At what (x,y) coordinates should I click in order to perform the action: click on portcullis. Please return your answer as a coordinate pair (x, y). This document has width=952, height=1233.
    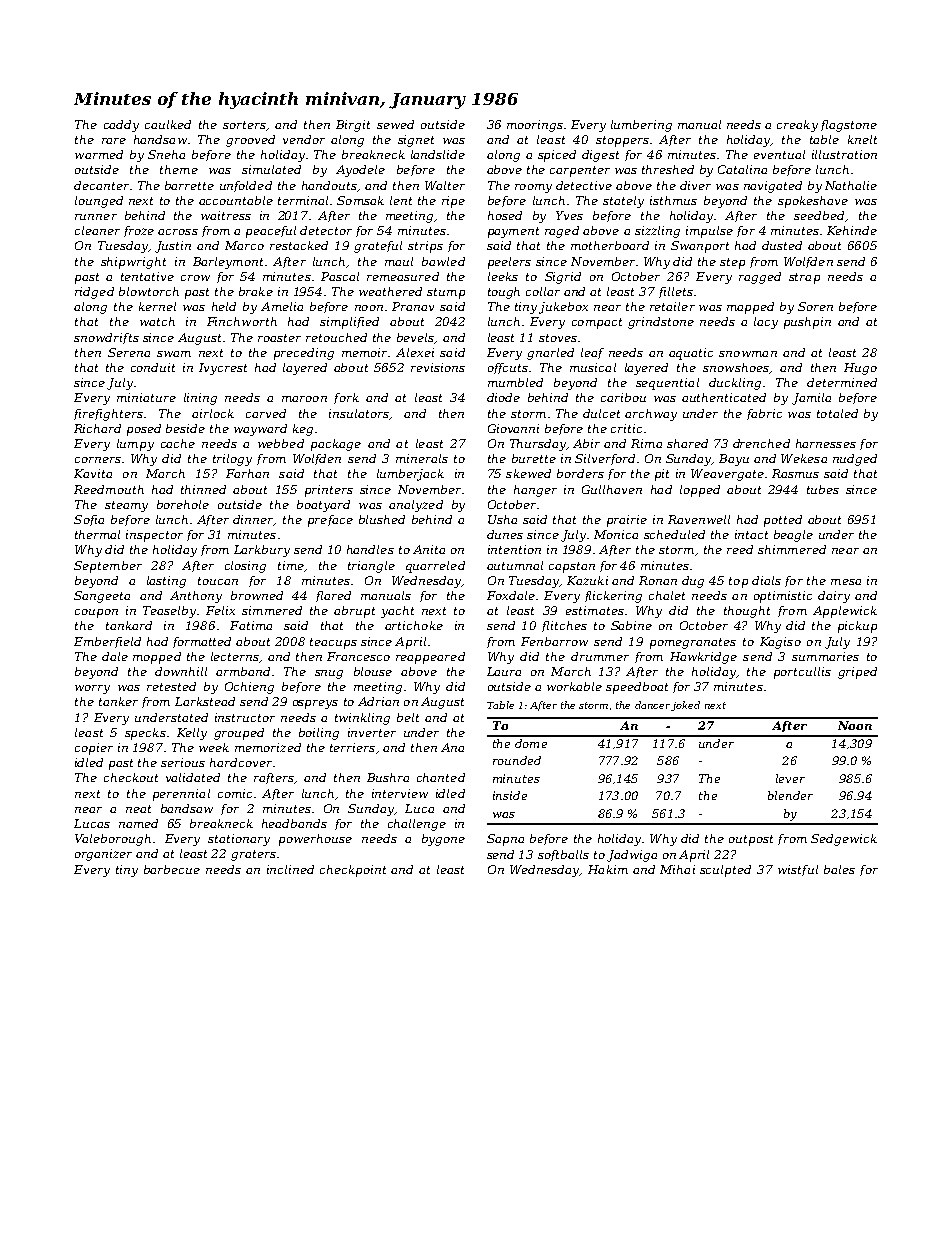
    Looking at the image, I should click on (802, 673).
